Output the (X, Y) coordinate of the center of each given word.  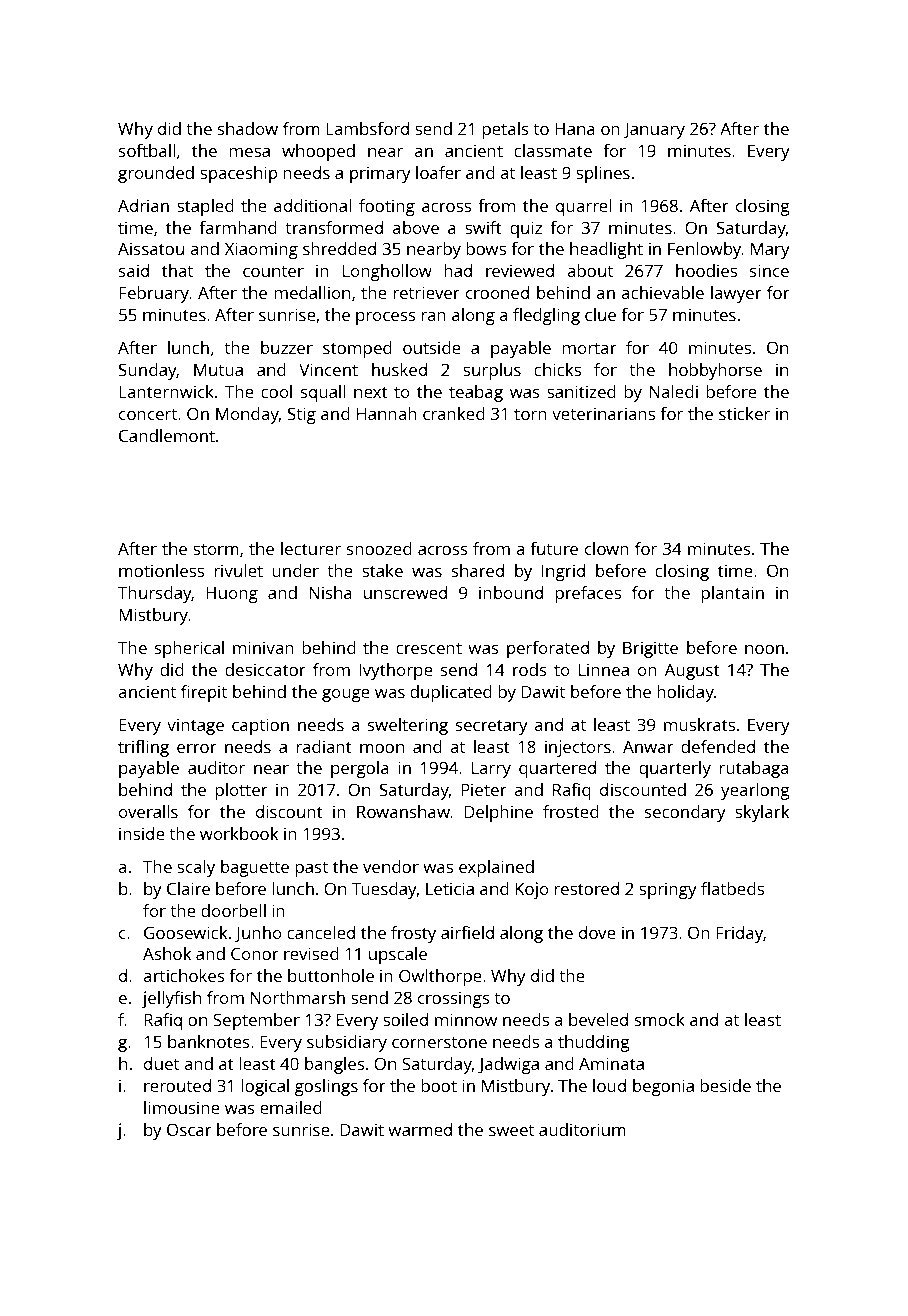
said (134, 270)
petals (505, 130)
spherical (189, 649)
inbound (511, 592)
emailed (291, 1107)
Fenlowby (705, 250)
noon (764, 649)
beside (725, 1085)
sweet (511, 1130)
